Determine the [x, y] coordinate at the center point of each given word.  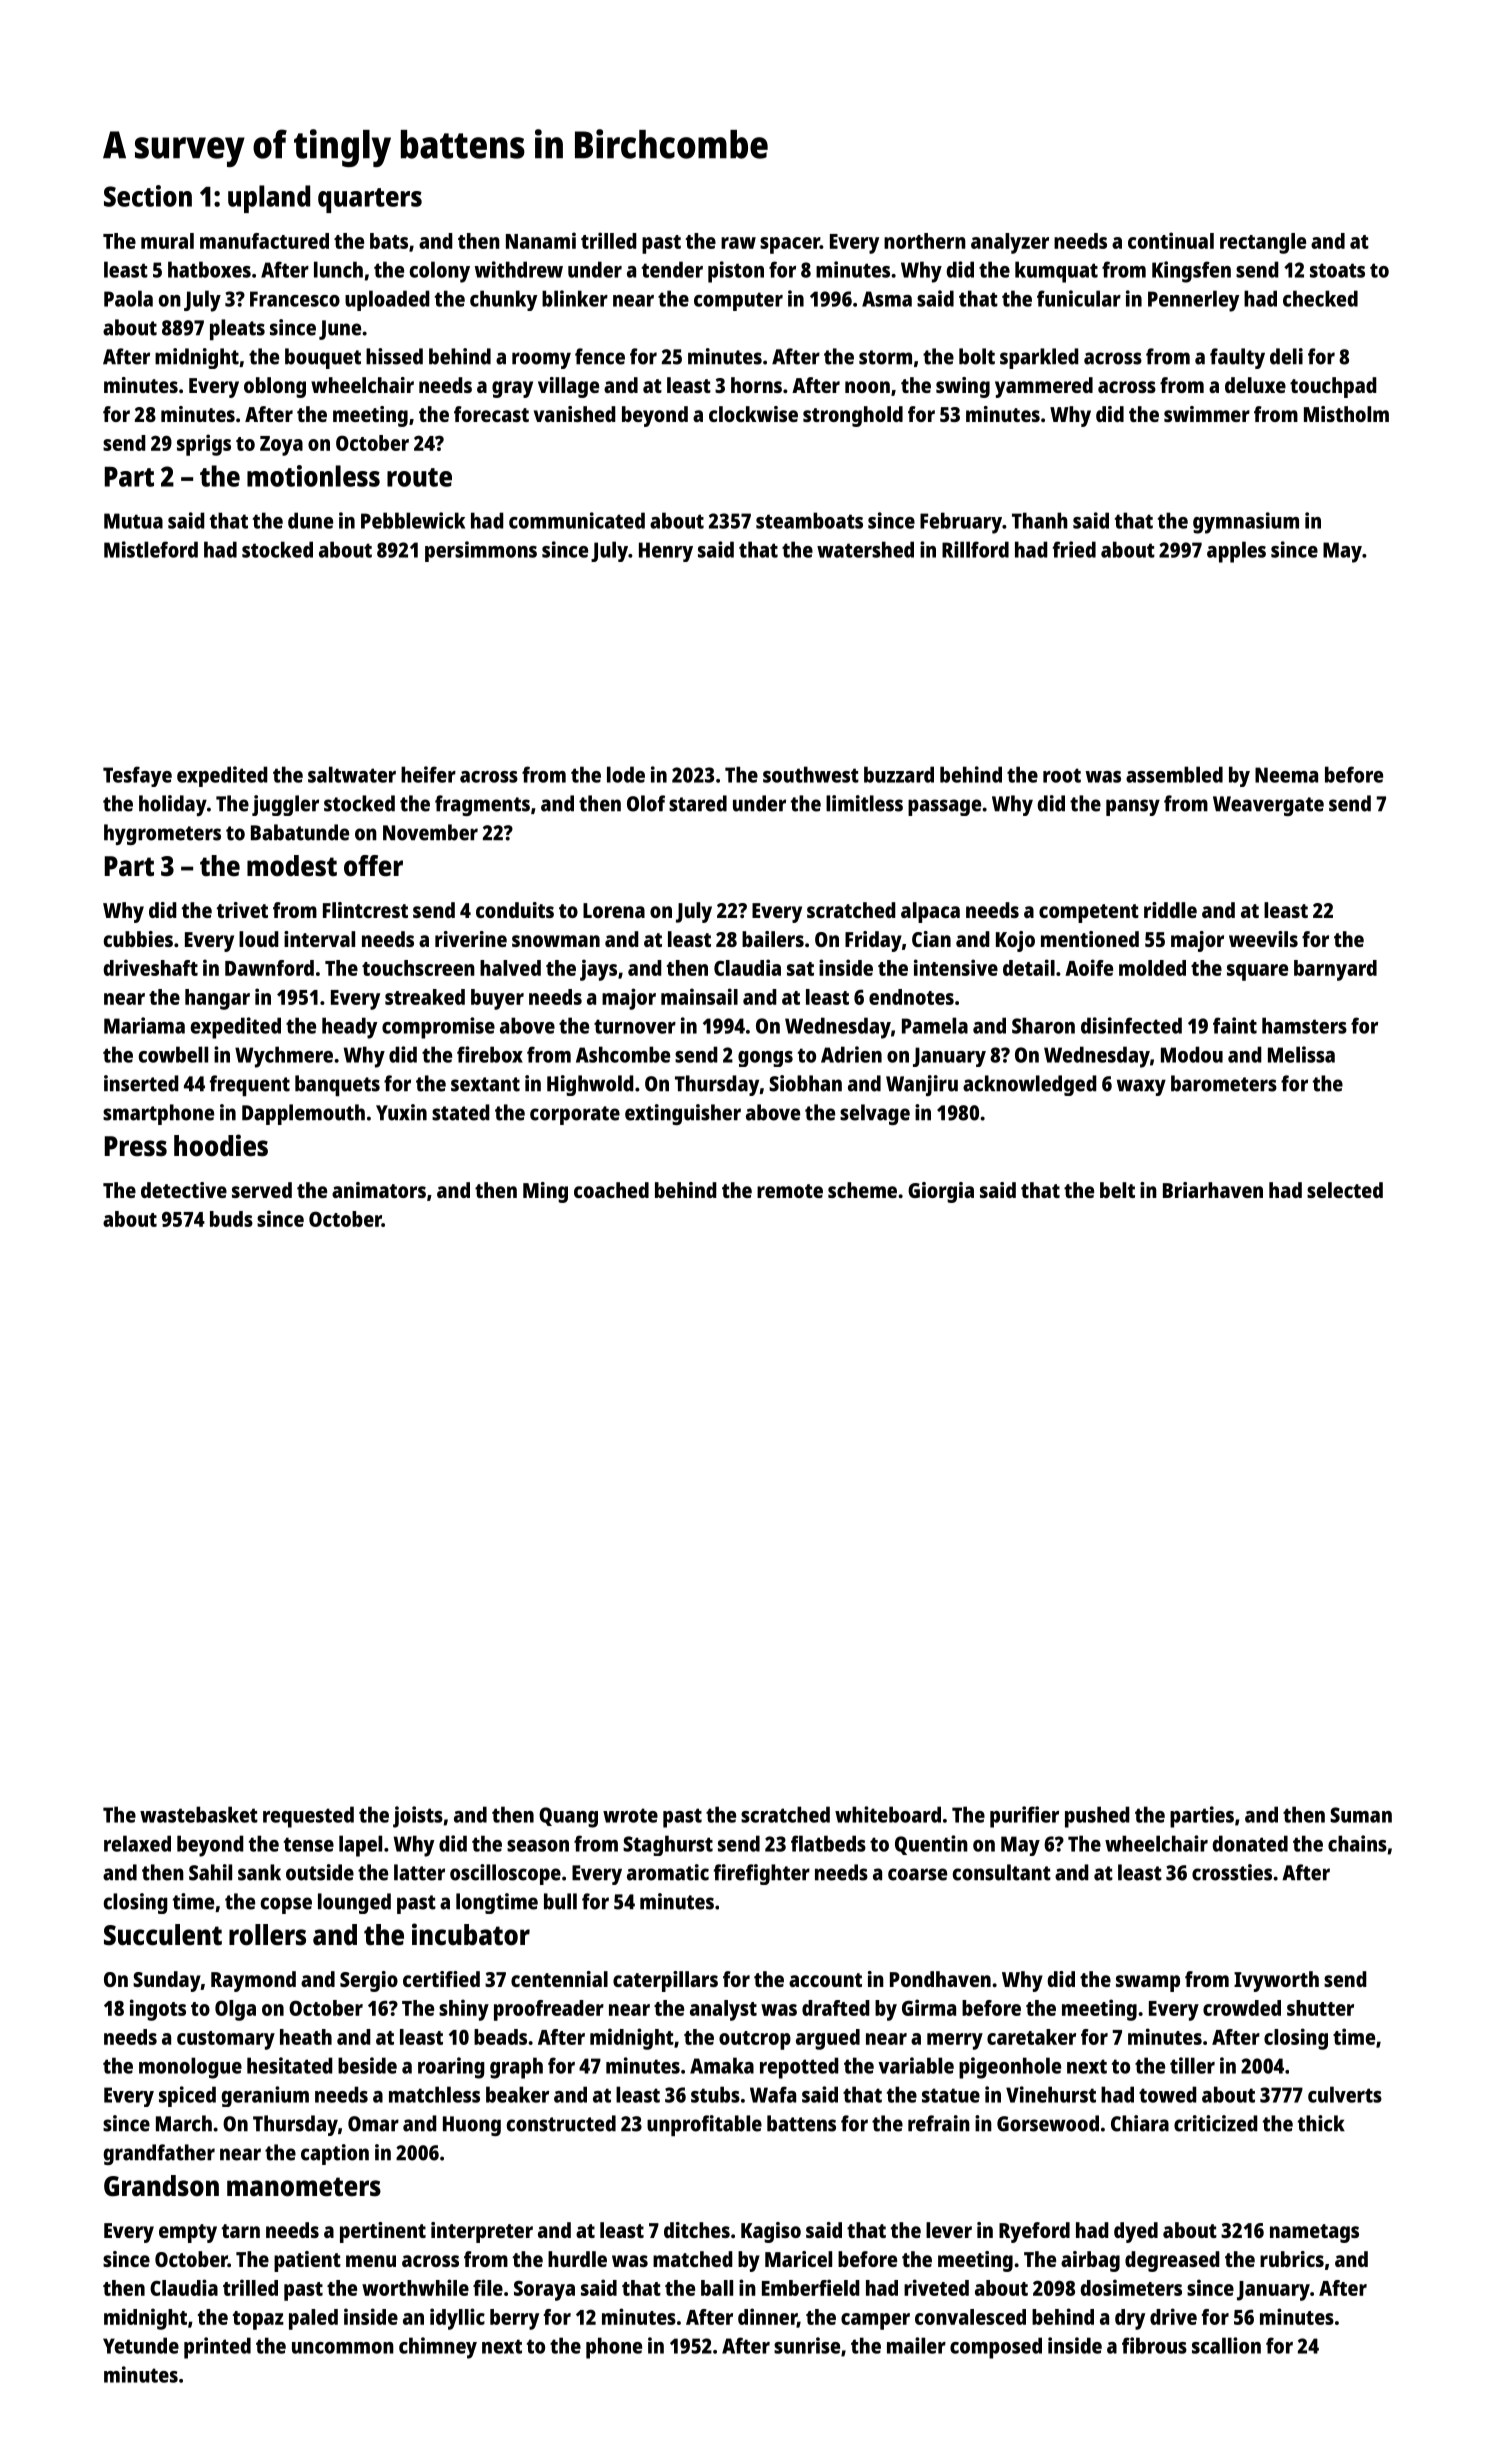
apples [1236, 552]
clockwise [753, 414]
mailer [916, 2345]
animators [379, 1190]
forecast [491, 414]
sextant [485, 1084]
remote [790, 1191]
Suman [1361, 1815]
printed [217, 2348]
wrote [630, 1815]
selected [1345, 1190]
